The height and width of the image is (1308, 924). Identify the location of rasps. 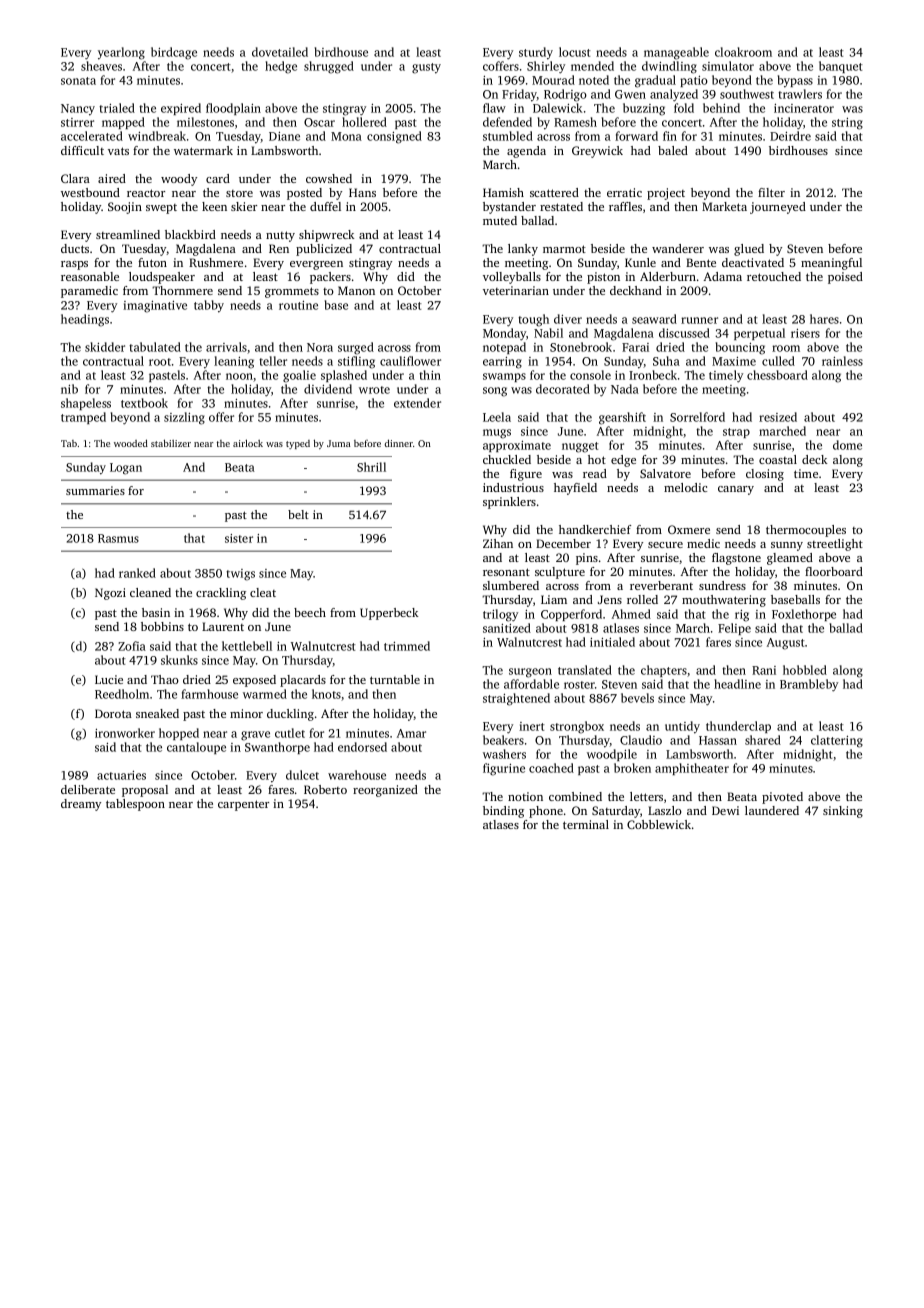
(74, 265).
